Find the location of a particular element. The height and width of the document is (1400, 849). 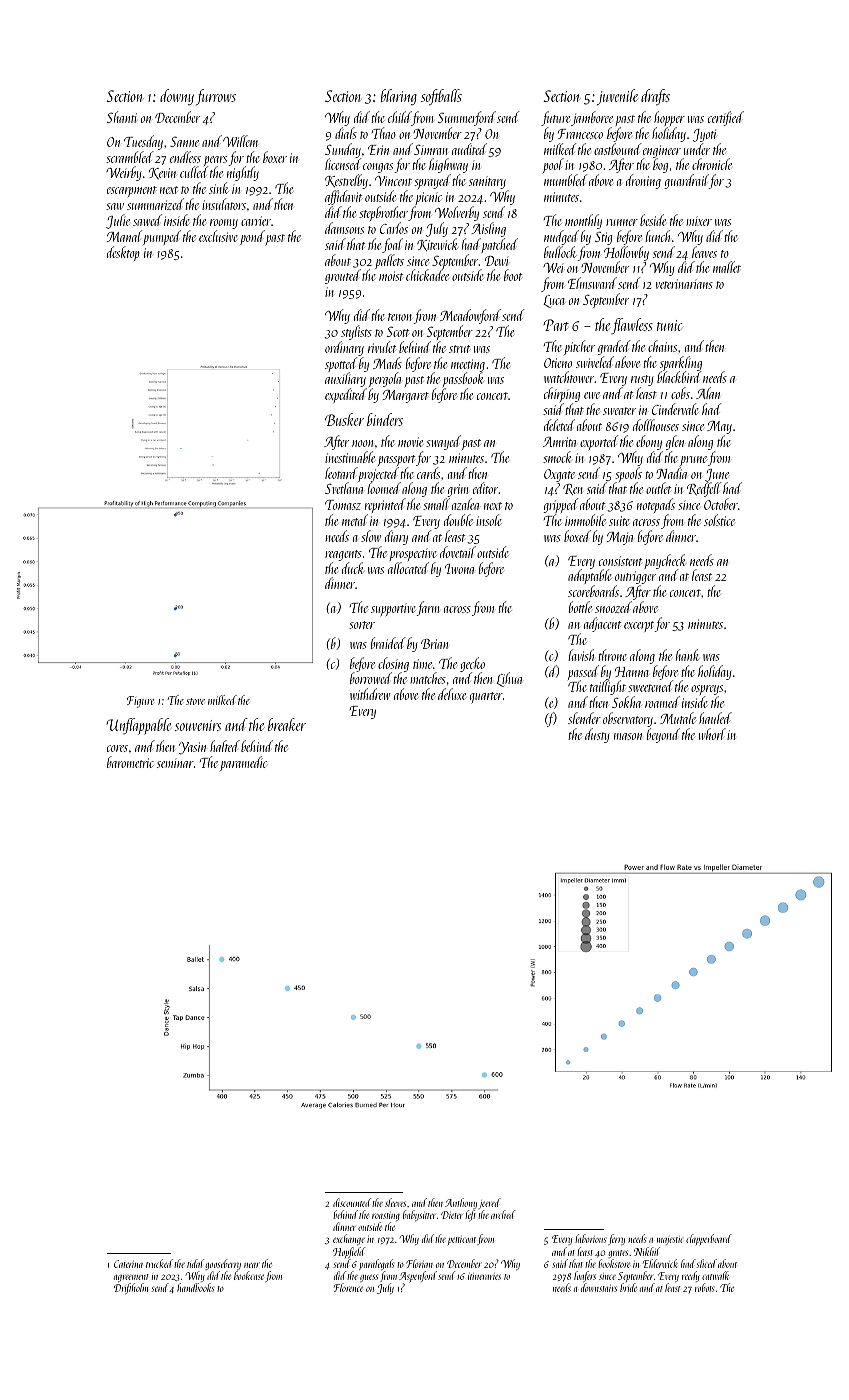

nudged is located at coordinates (561, 237).
